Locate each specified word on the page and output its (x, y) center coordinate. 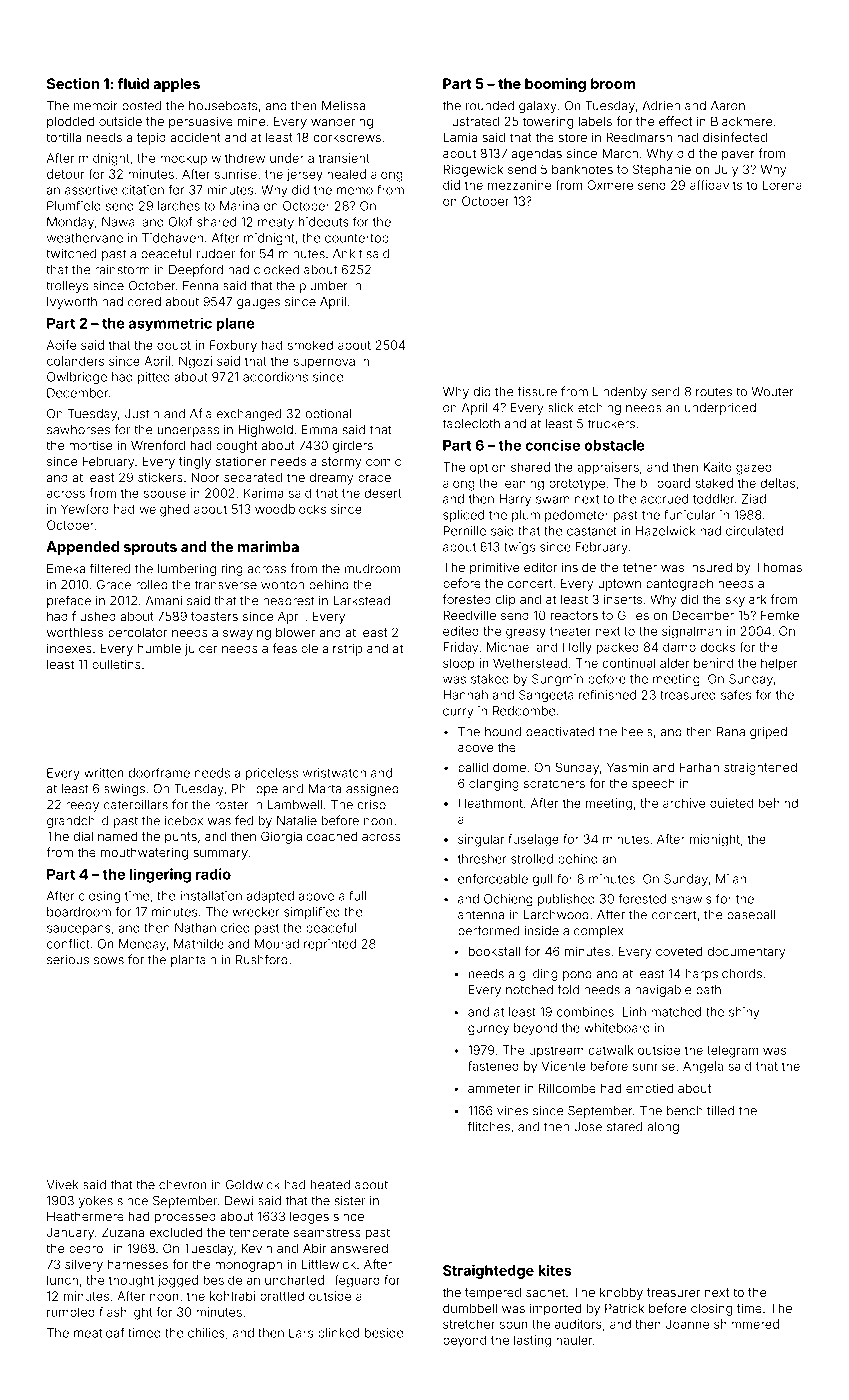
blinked (338, 1333)
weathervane (85, 238)
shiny (744, 1013)
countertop (357, 239)
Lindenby (620, 393)
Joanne (687, 1324)
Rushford (262, 959)
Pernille (464, 531)
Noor (205, 477)
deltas (777, 483)
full (357, 895)
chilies (206, 1333)
